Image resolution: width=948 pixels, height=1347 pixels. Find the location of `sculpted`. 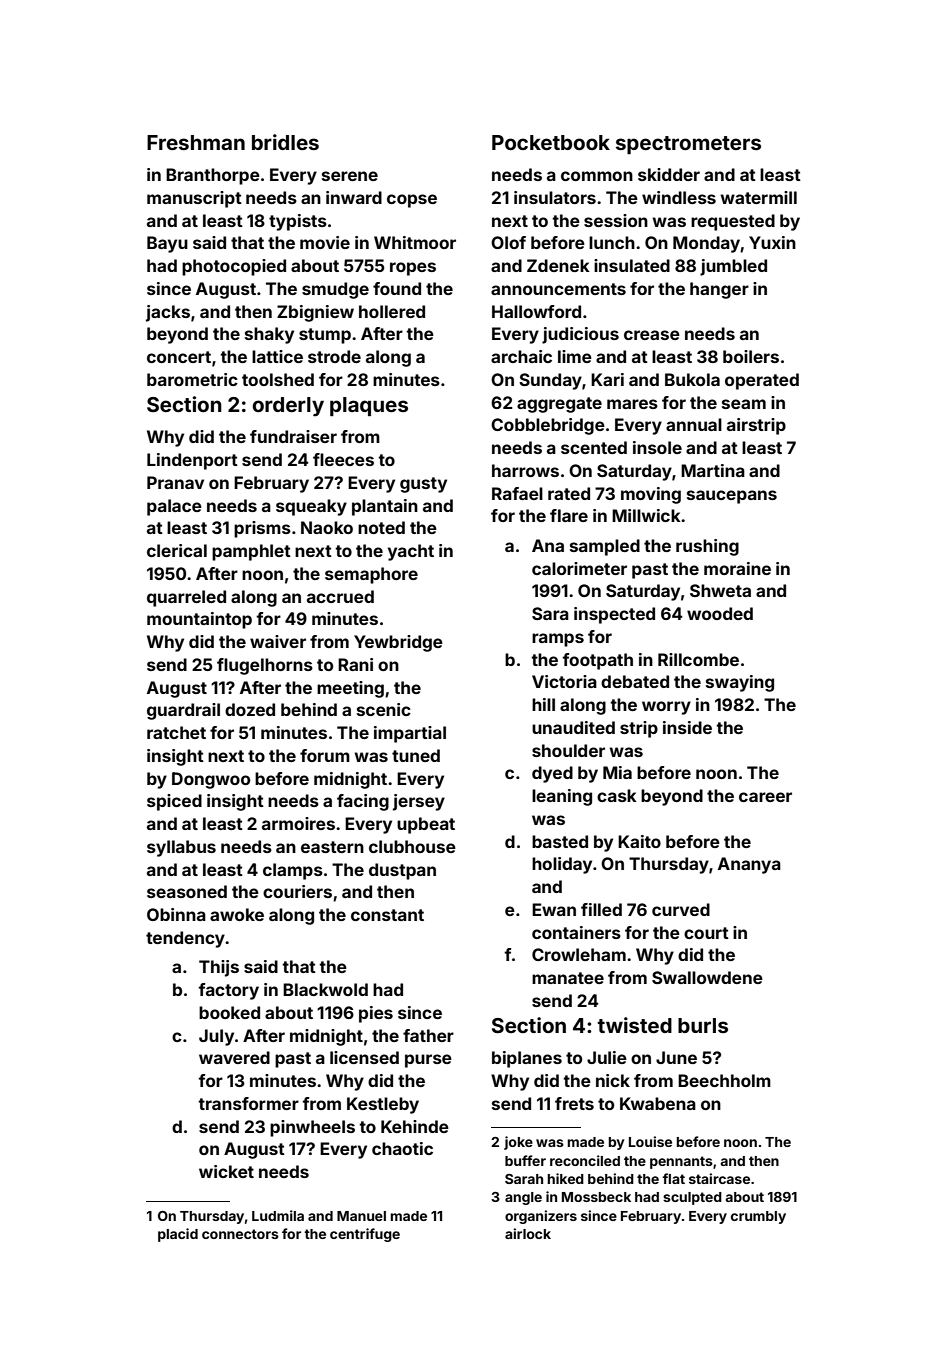

sculpted is located at coordinates (692, 1198).
